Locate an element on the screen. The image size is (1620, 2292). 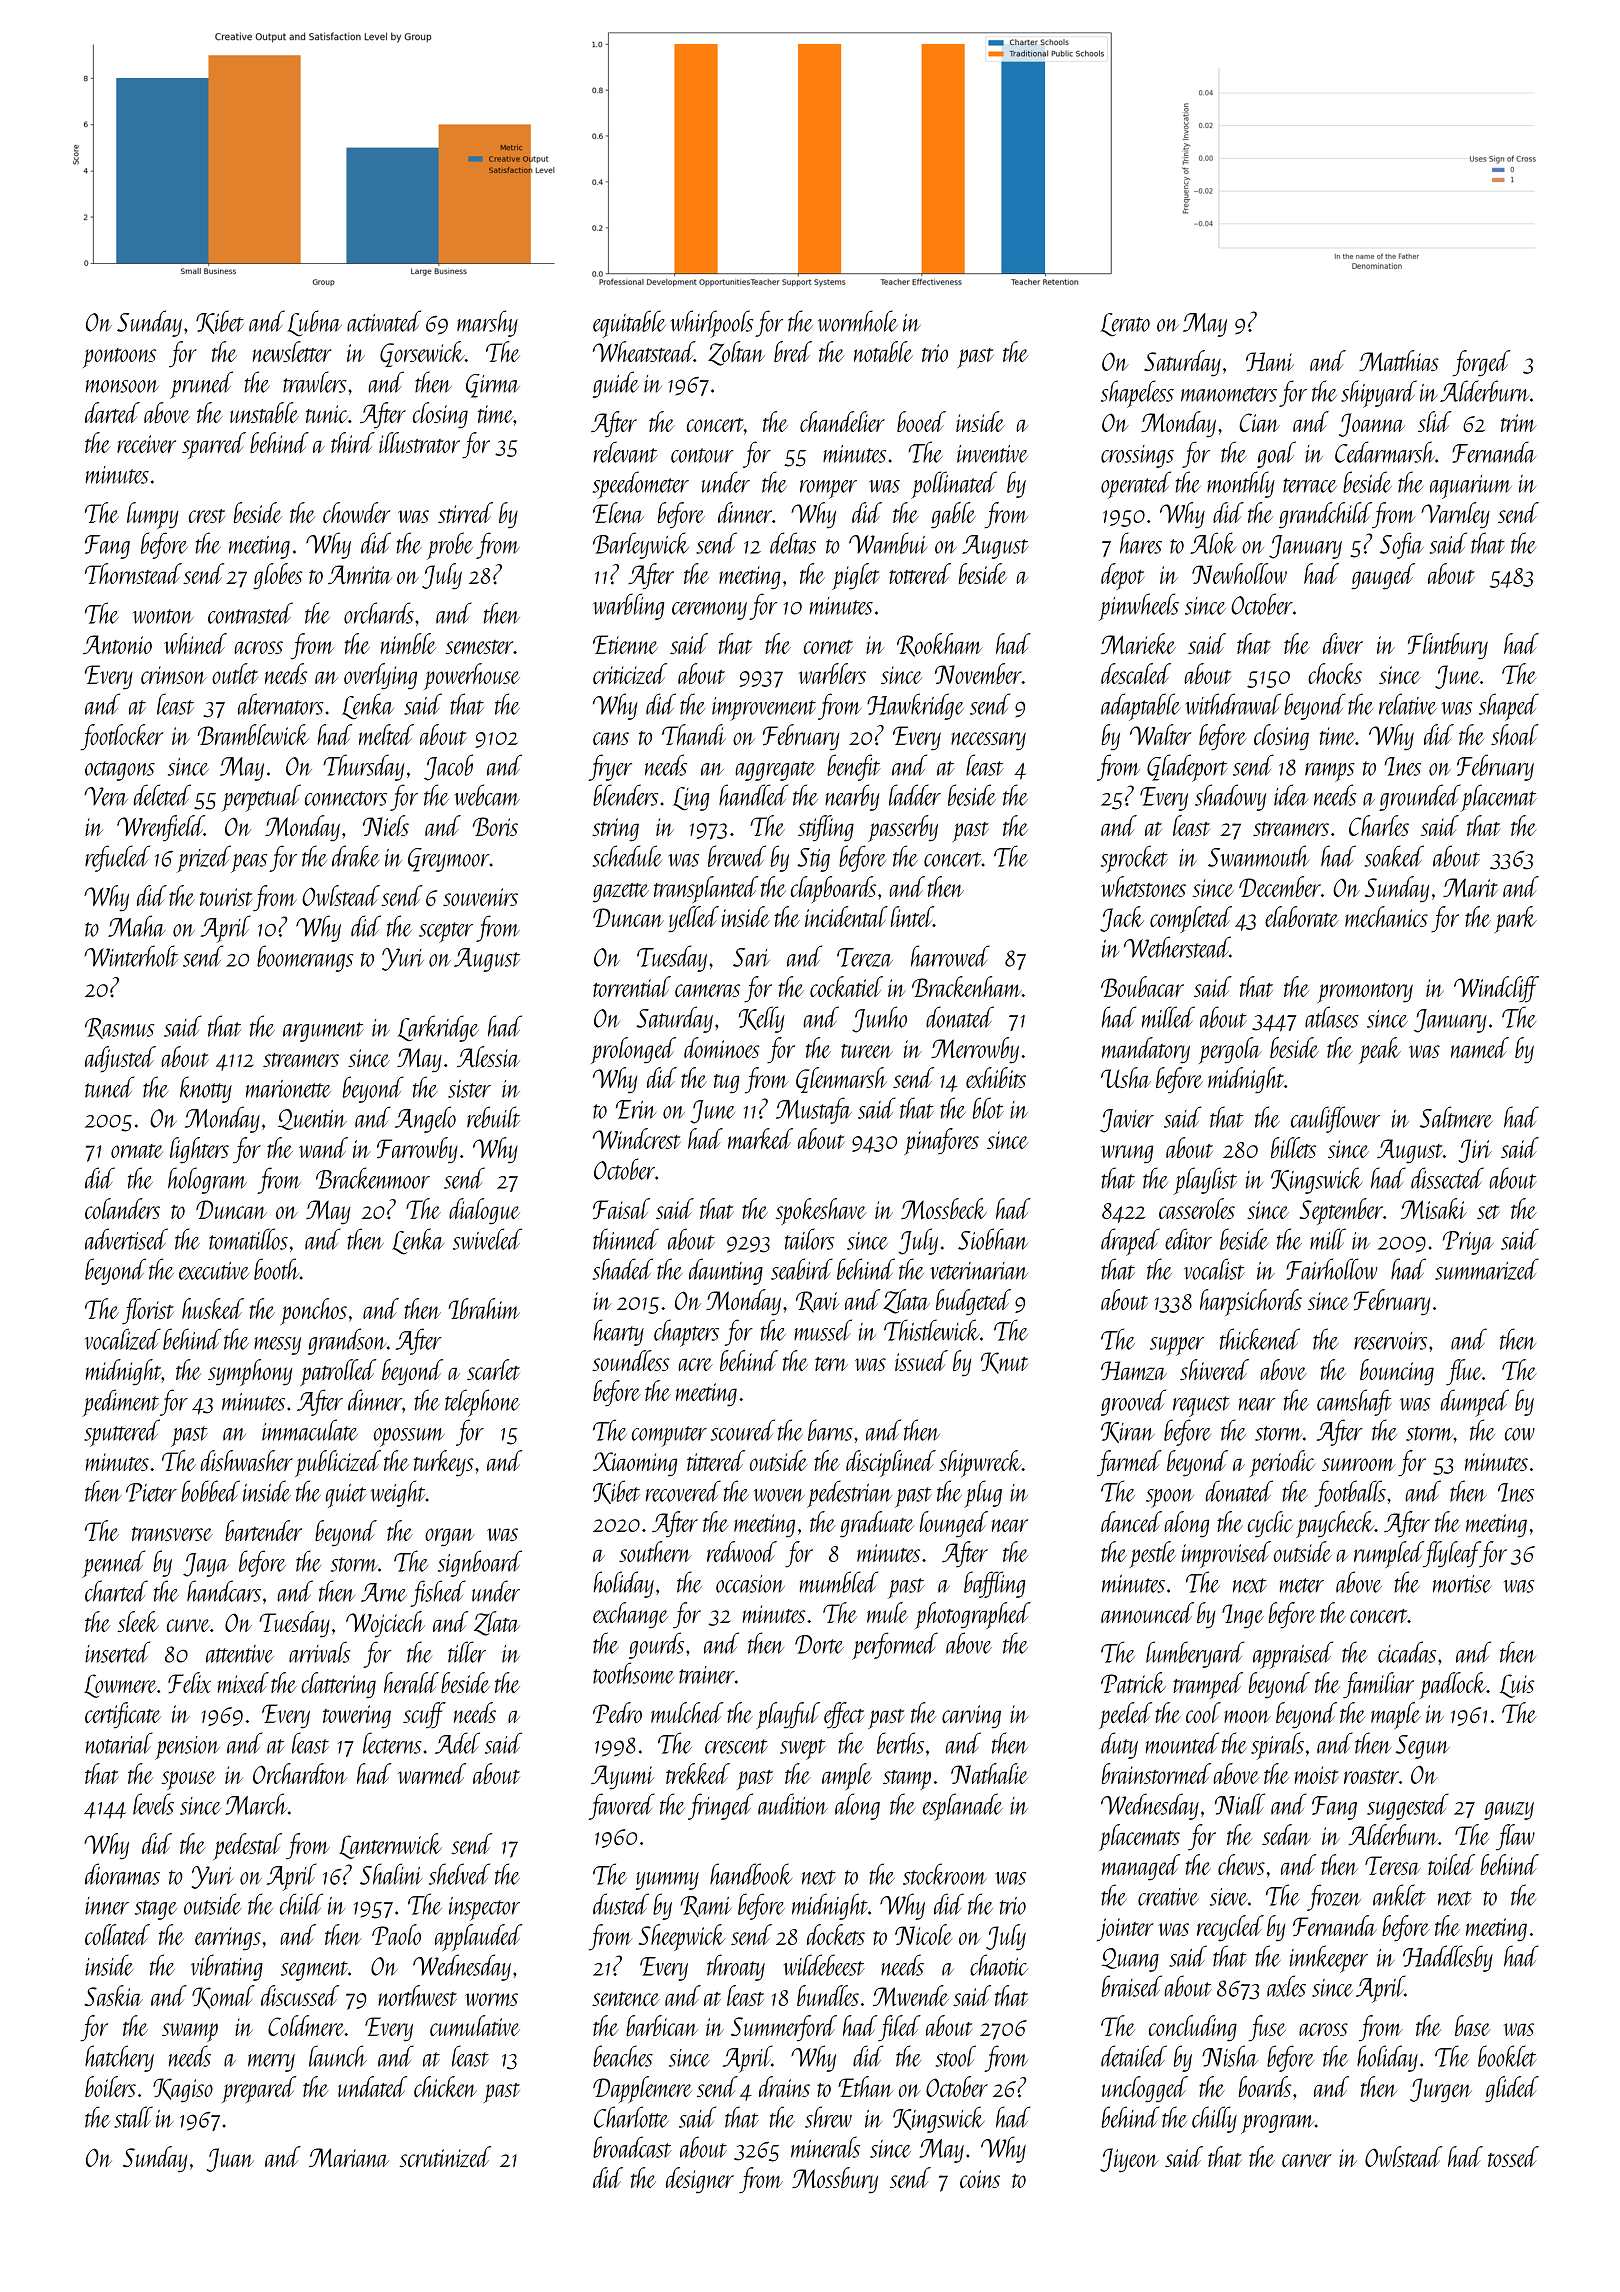
Lerato is located at coordinates (1125, 325).
